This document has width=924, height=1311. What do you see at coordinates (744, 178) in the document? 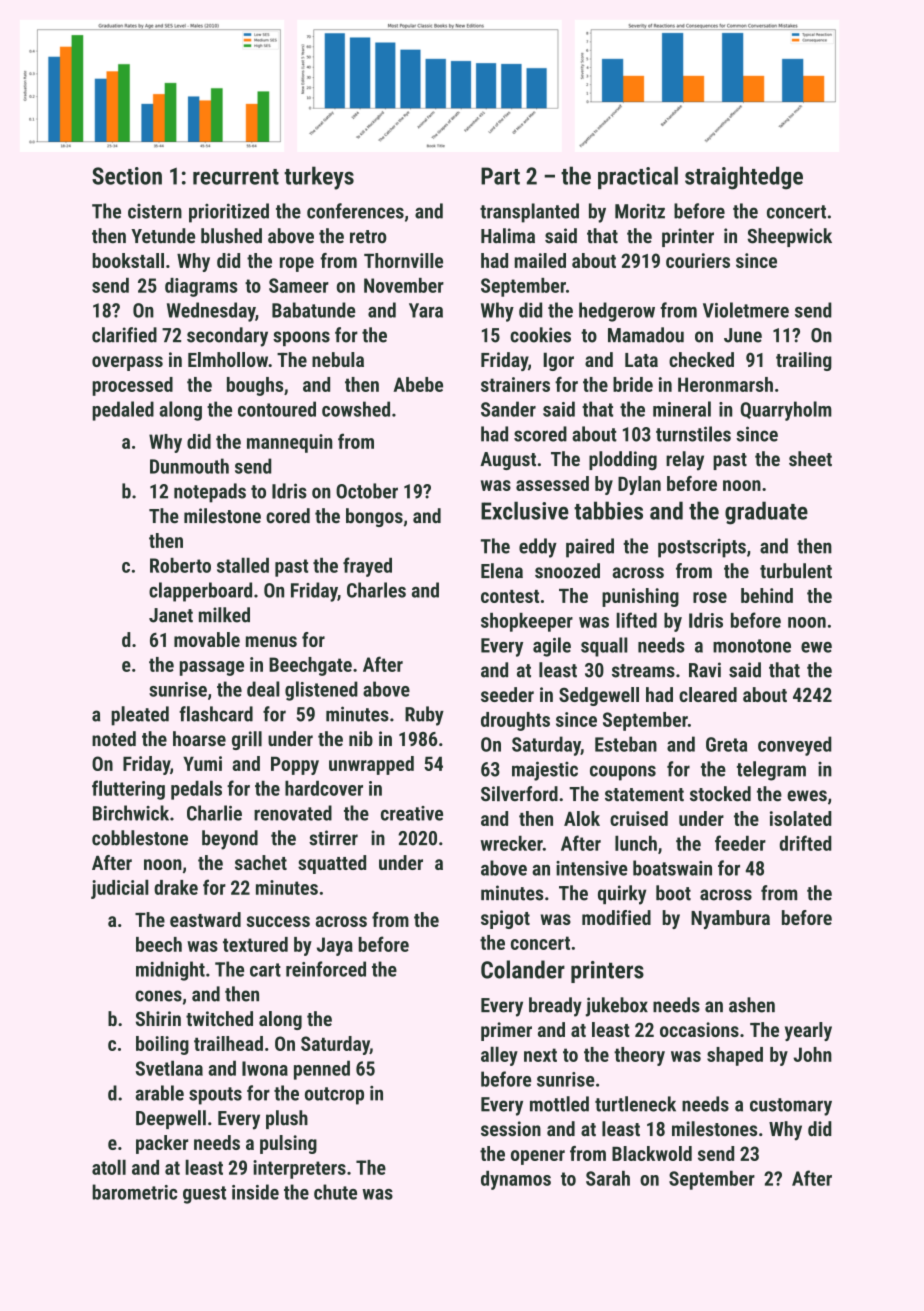
I see `straightedge` at bounding box center [744, 178].
